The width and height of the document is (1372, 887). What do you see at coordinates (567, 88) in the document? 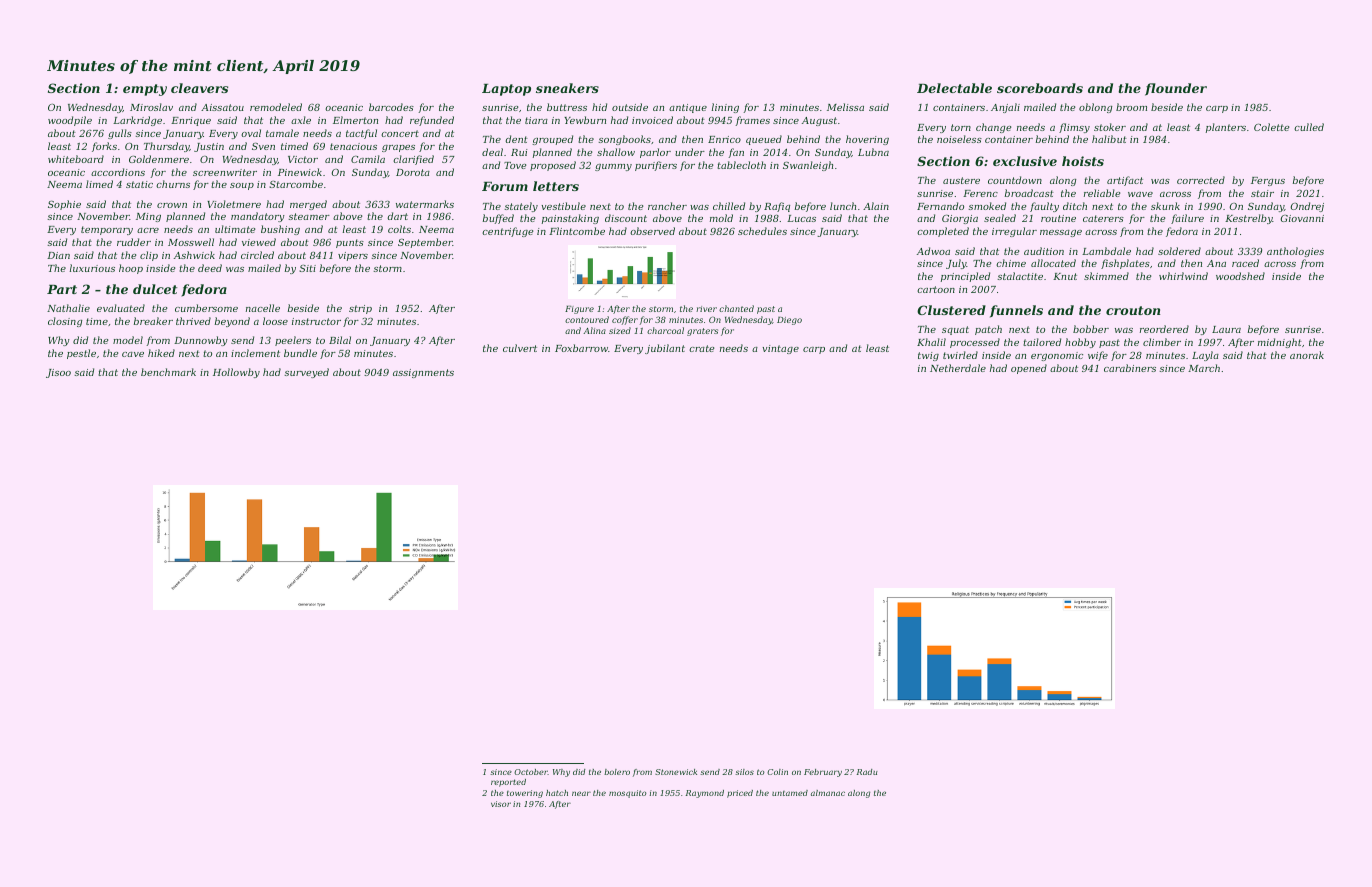
I see `sneakers` at bounding box center [567, 88].
